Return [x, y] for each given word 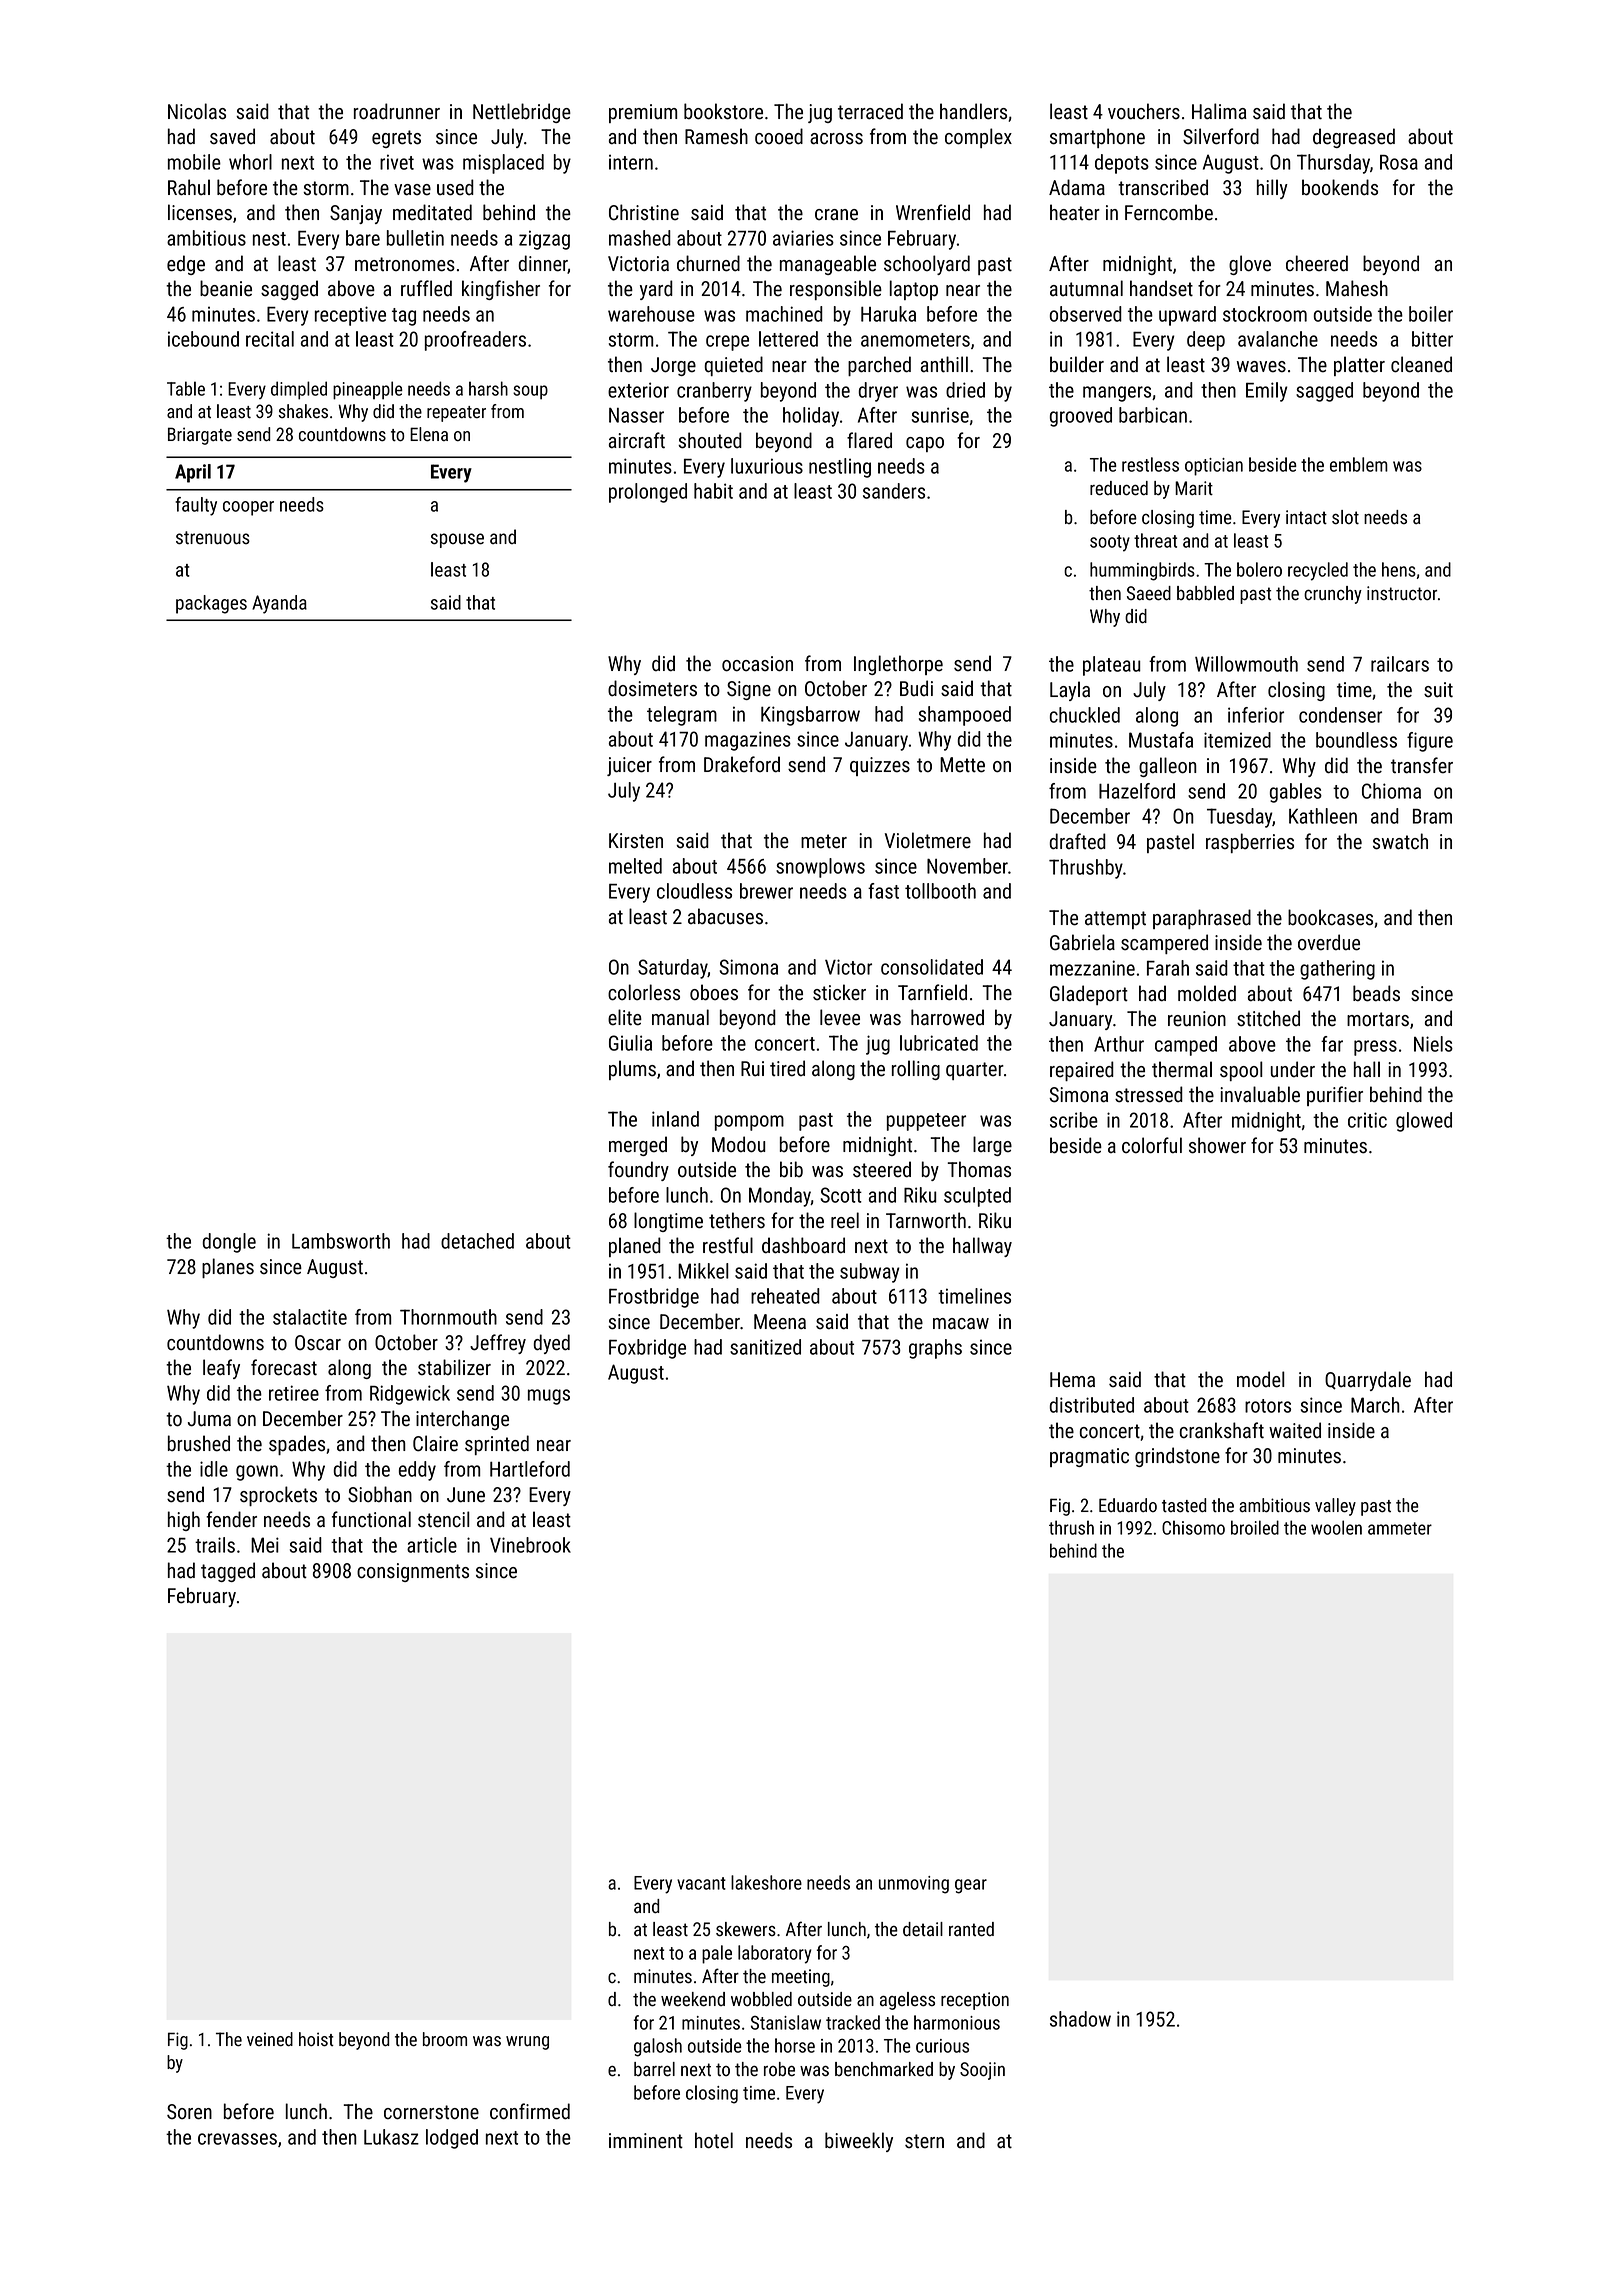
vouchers [1144, 111]
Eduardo [1128, 1505]
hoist [316, 2039]
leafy [221, 1369]
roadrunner [397, 111]
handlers [973, 111]
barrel [654, 2069]
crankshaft [1222, 1430]
